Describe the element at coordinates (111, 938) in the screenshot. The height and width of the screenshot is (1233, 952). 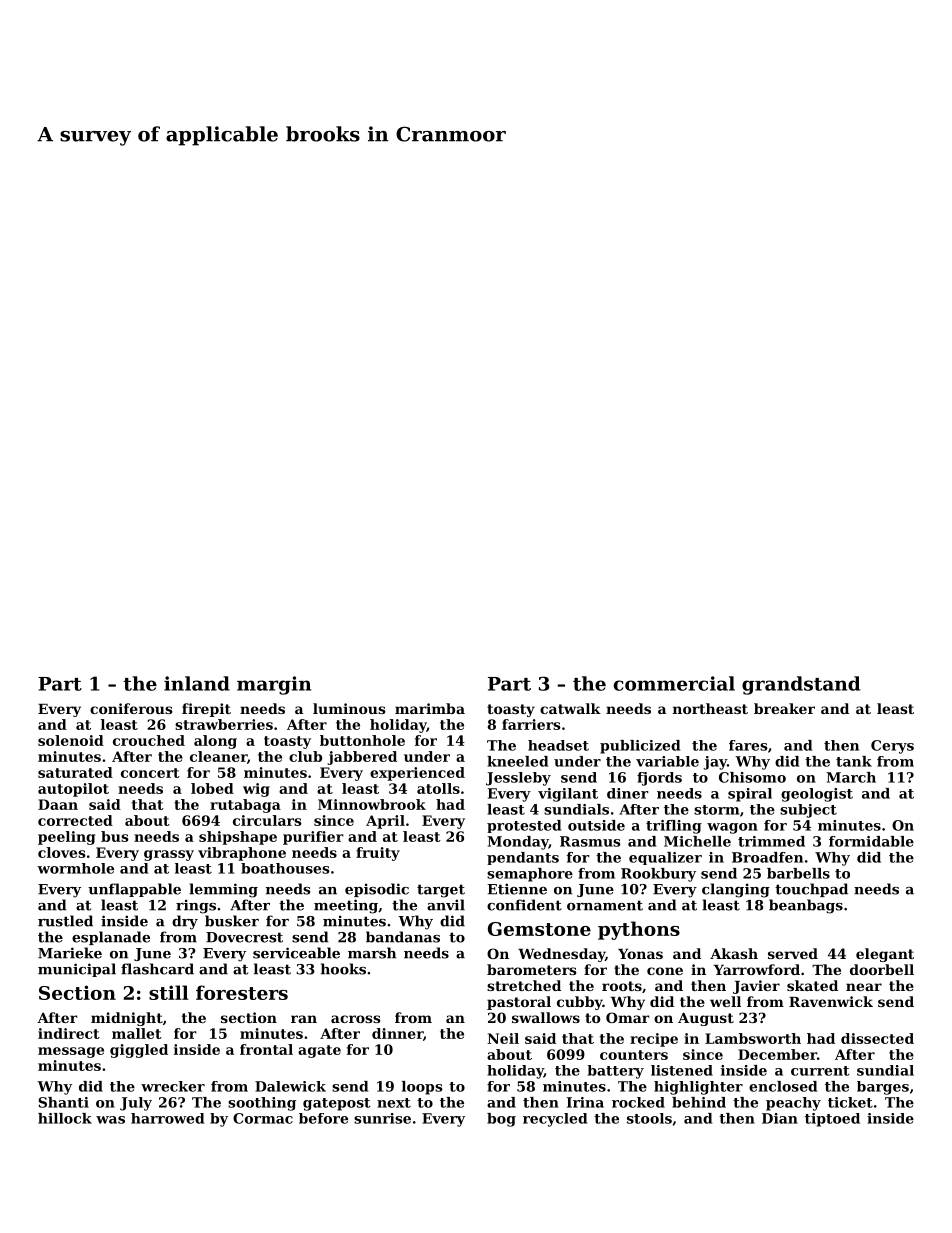
I see `esplanade` at that location.
